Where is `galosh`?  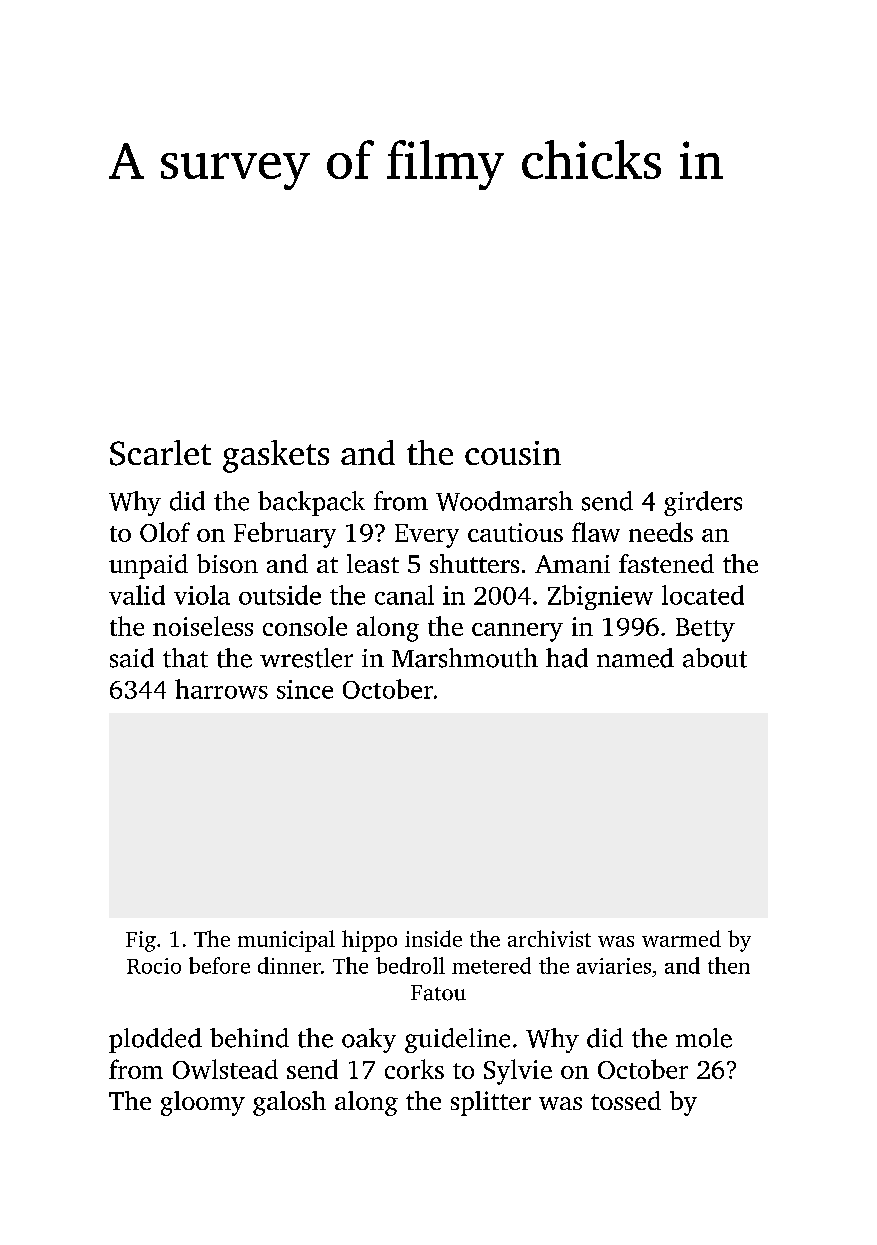 galosh is located at coordinates (289, 1103).
